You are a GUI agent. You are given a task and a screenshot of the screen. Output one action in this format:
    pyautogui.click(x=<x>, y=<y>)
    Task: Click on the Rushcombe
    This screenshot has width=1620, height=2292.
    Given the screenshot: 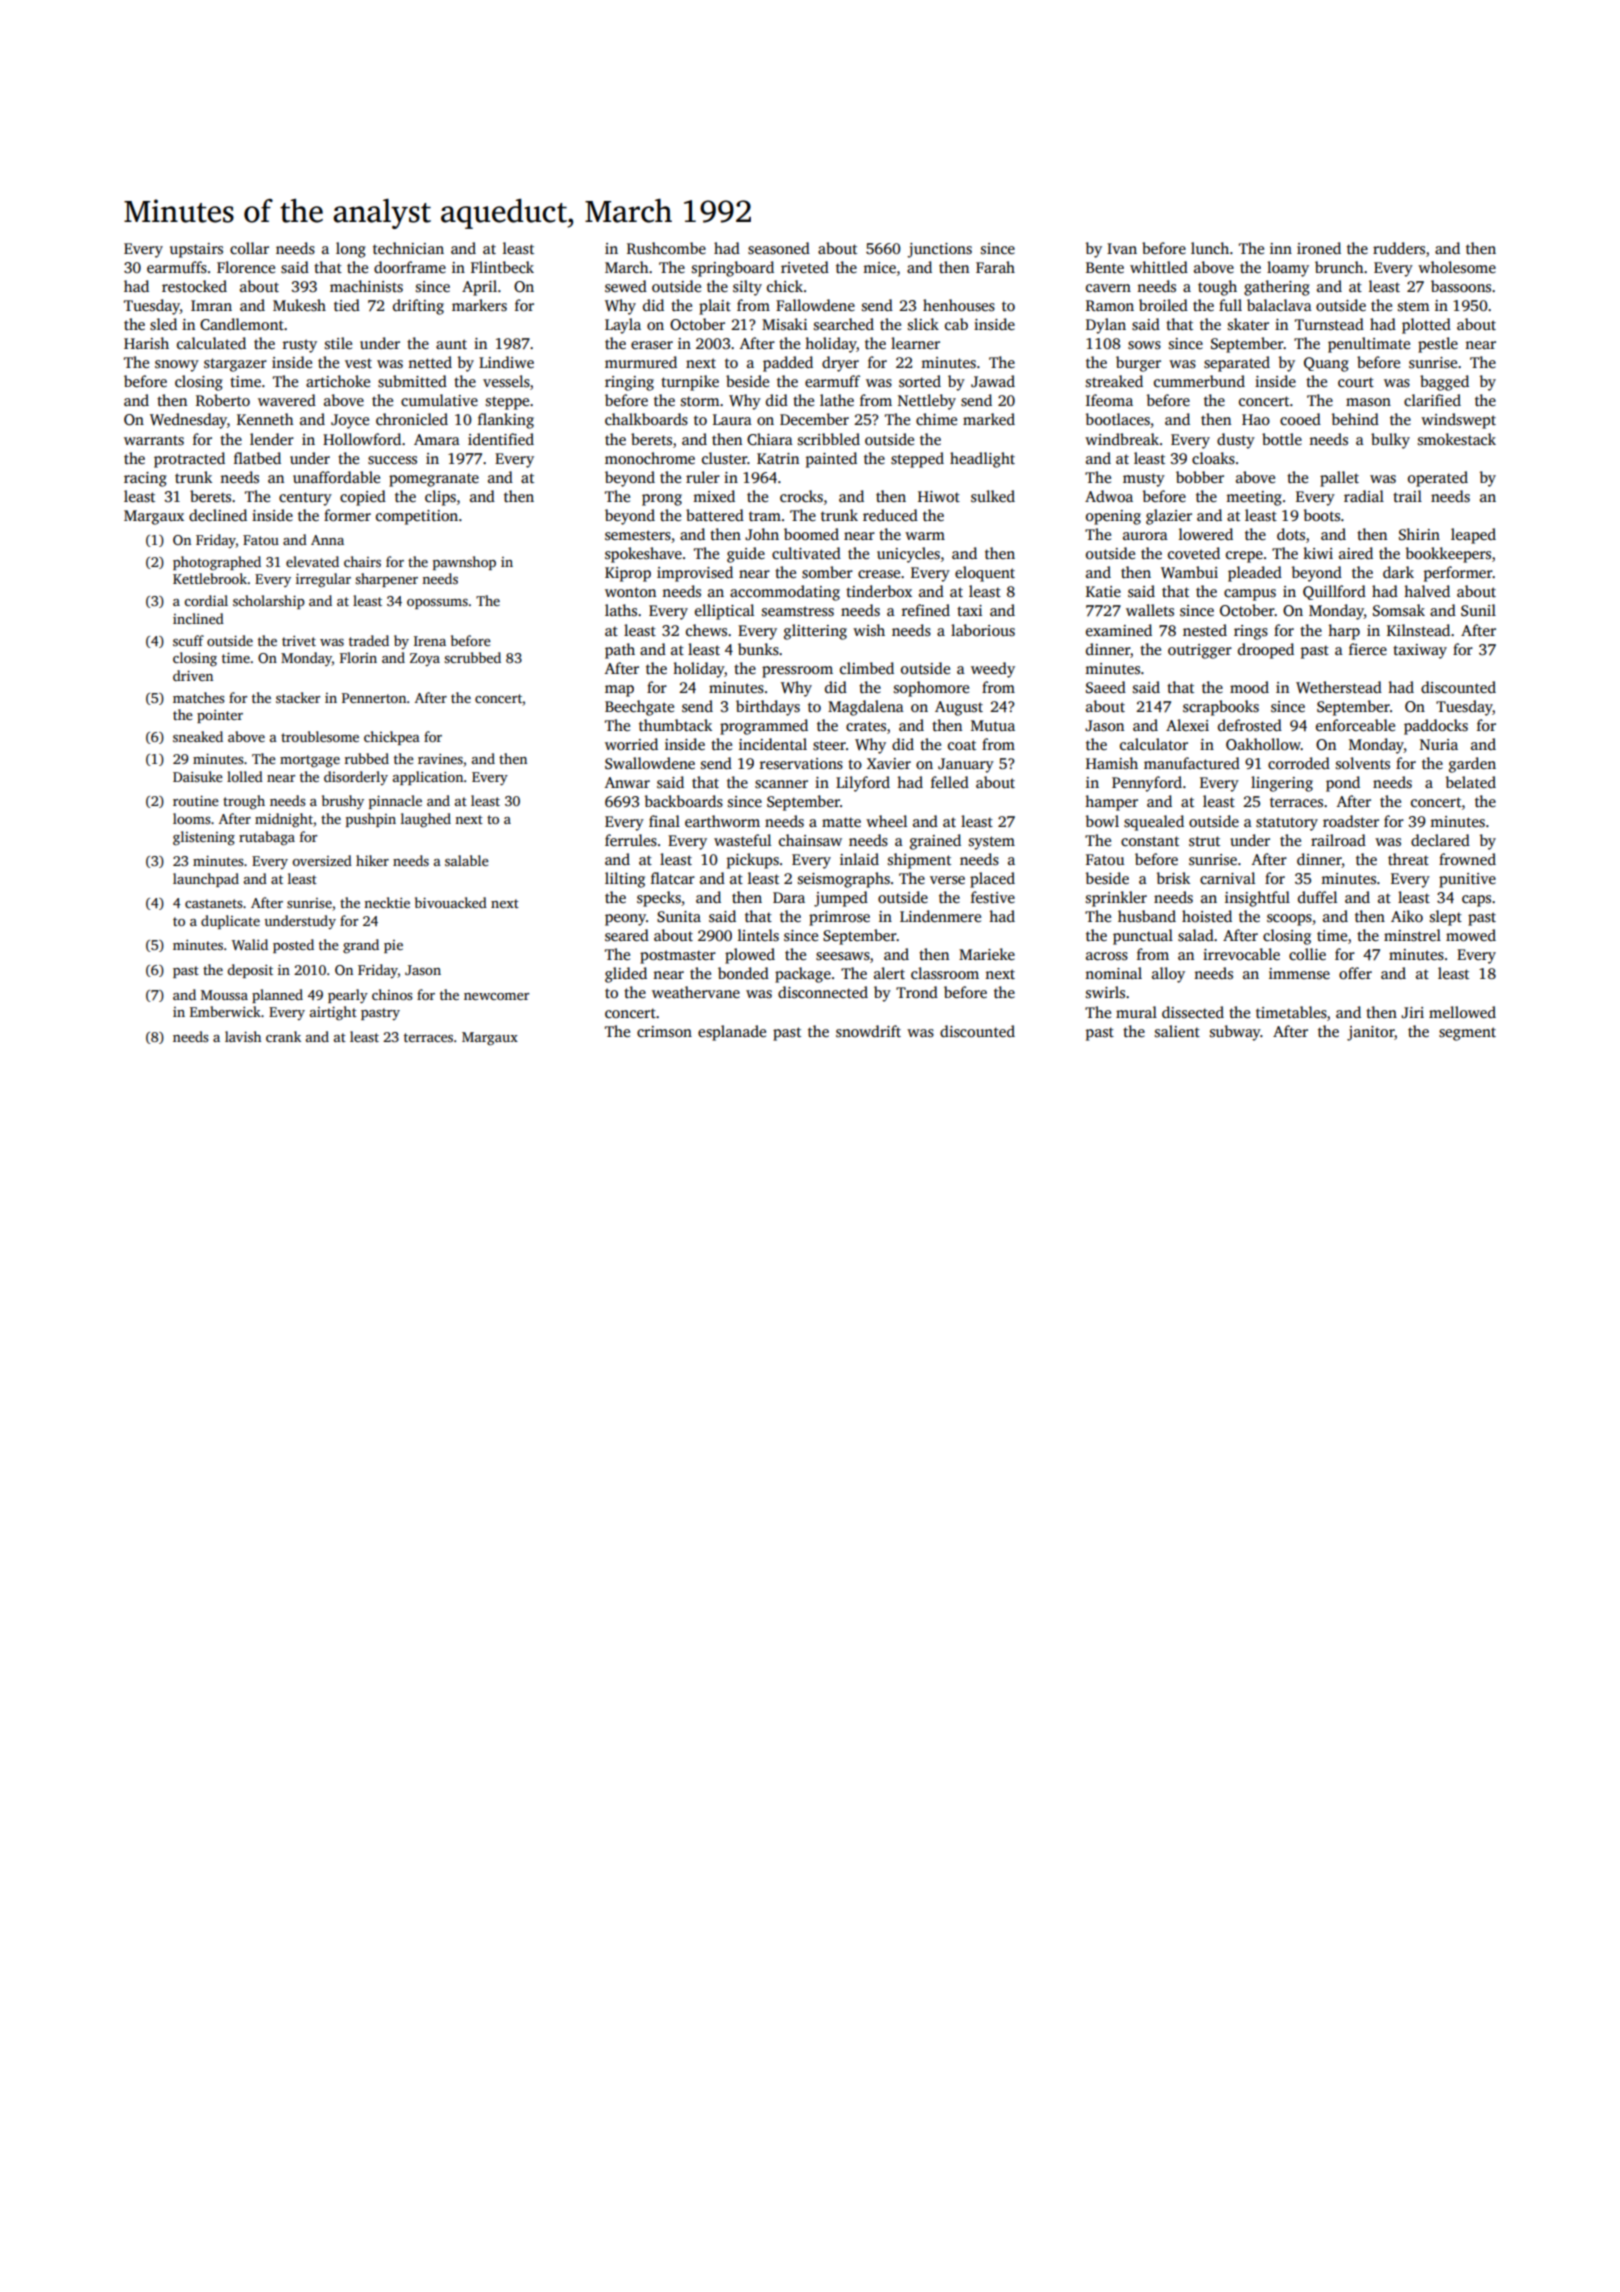 What is the action you would take?
    pyautogui.click(x=666, y=248)
